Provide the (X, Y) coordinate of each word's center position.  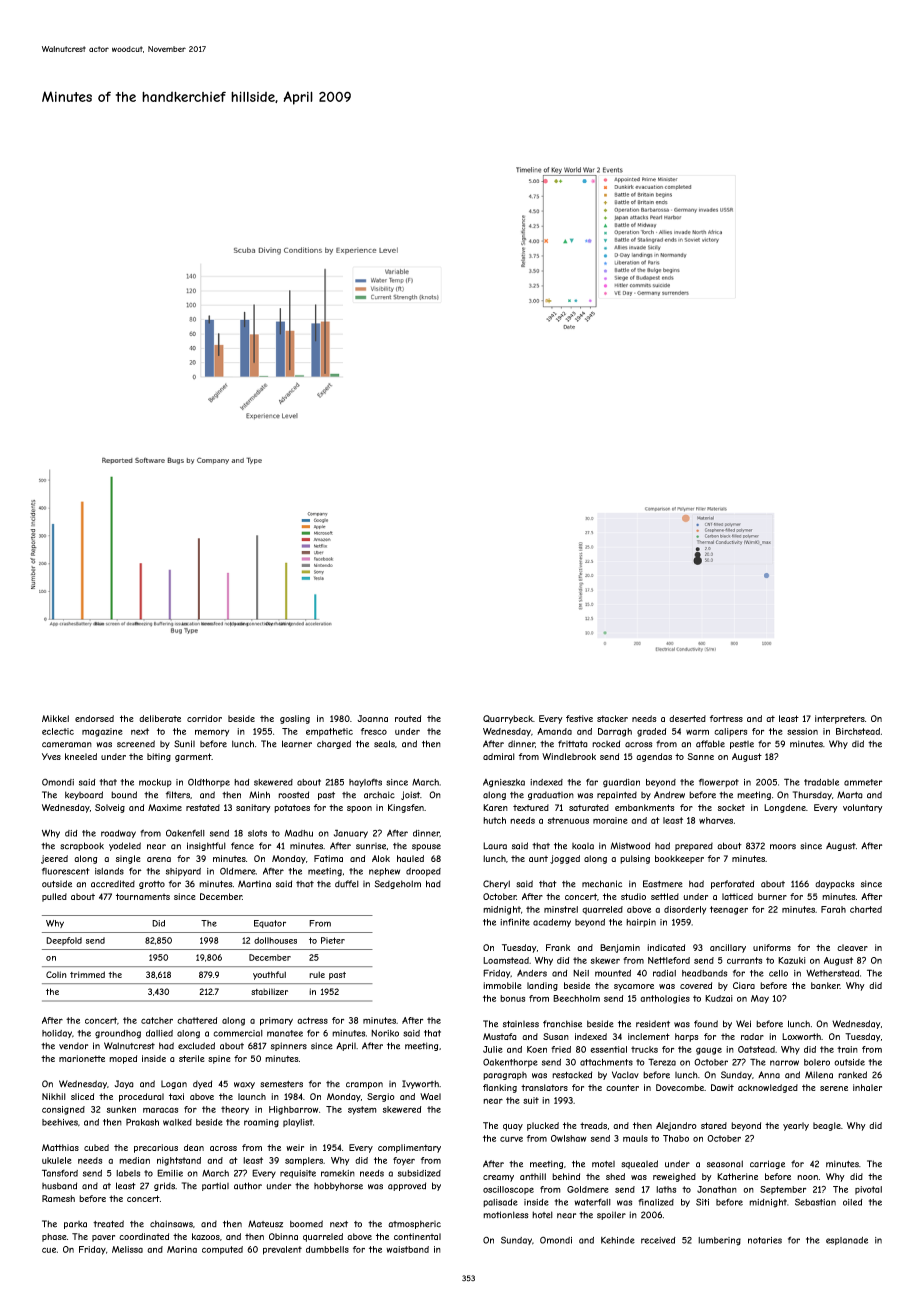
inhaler (867, 1087)
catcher (157, 1020)
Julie (493, 1049)
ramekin (338, 1173)
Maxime (165, 807)
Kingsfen (406, 808)
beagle (827, 1126)
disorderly (685, 910)
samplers (304, 1161)
